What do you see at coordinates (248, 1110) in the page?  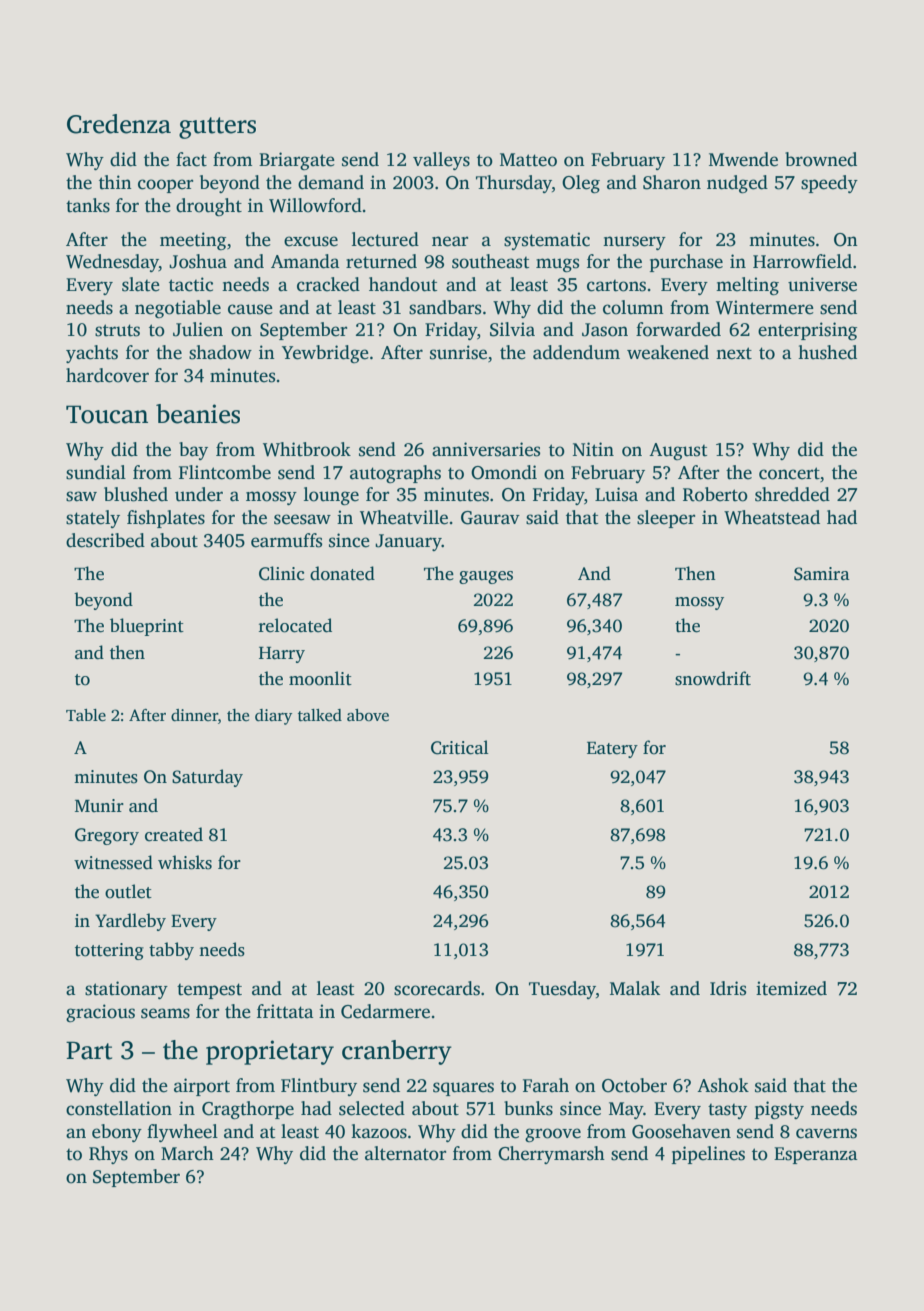 I see `Cragthorpe` at bounding box center [248, 1110].
